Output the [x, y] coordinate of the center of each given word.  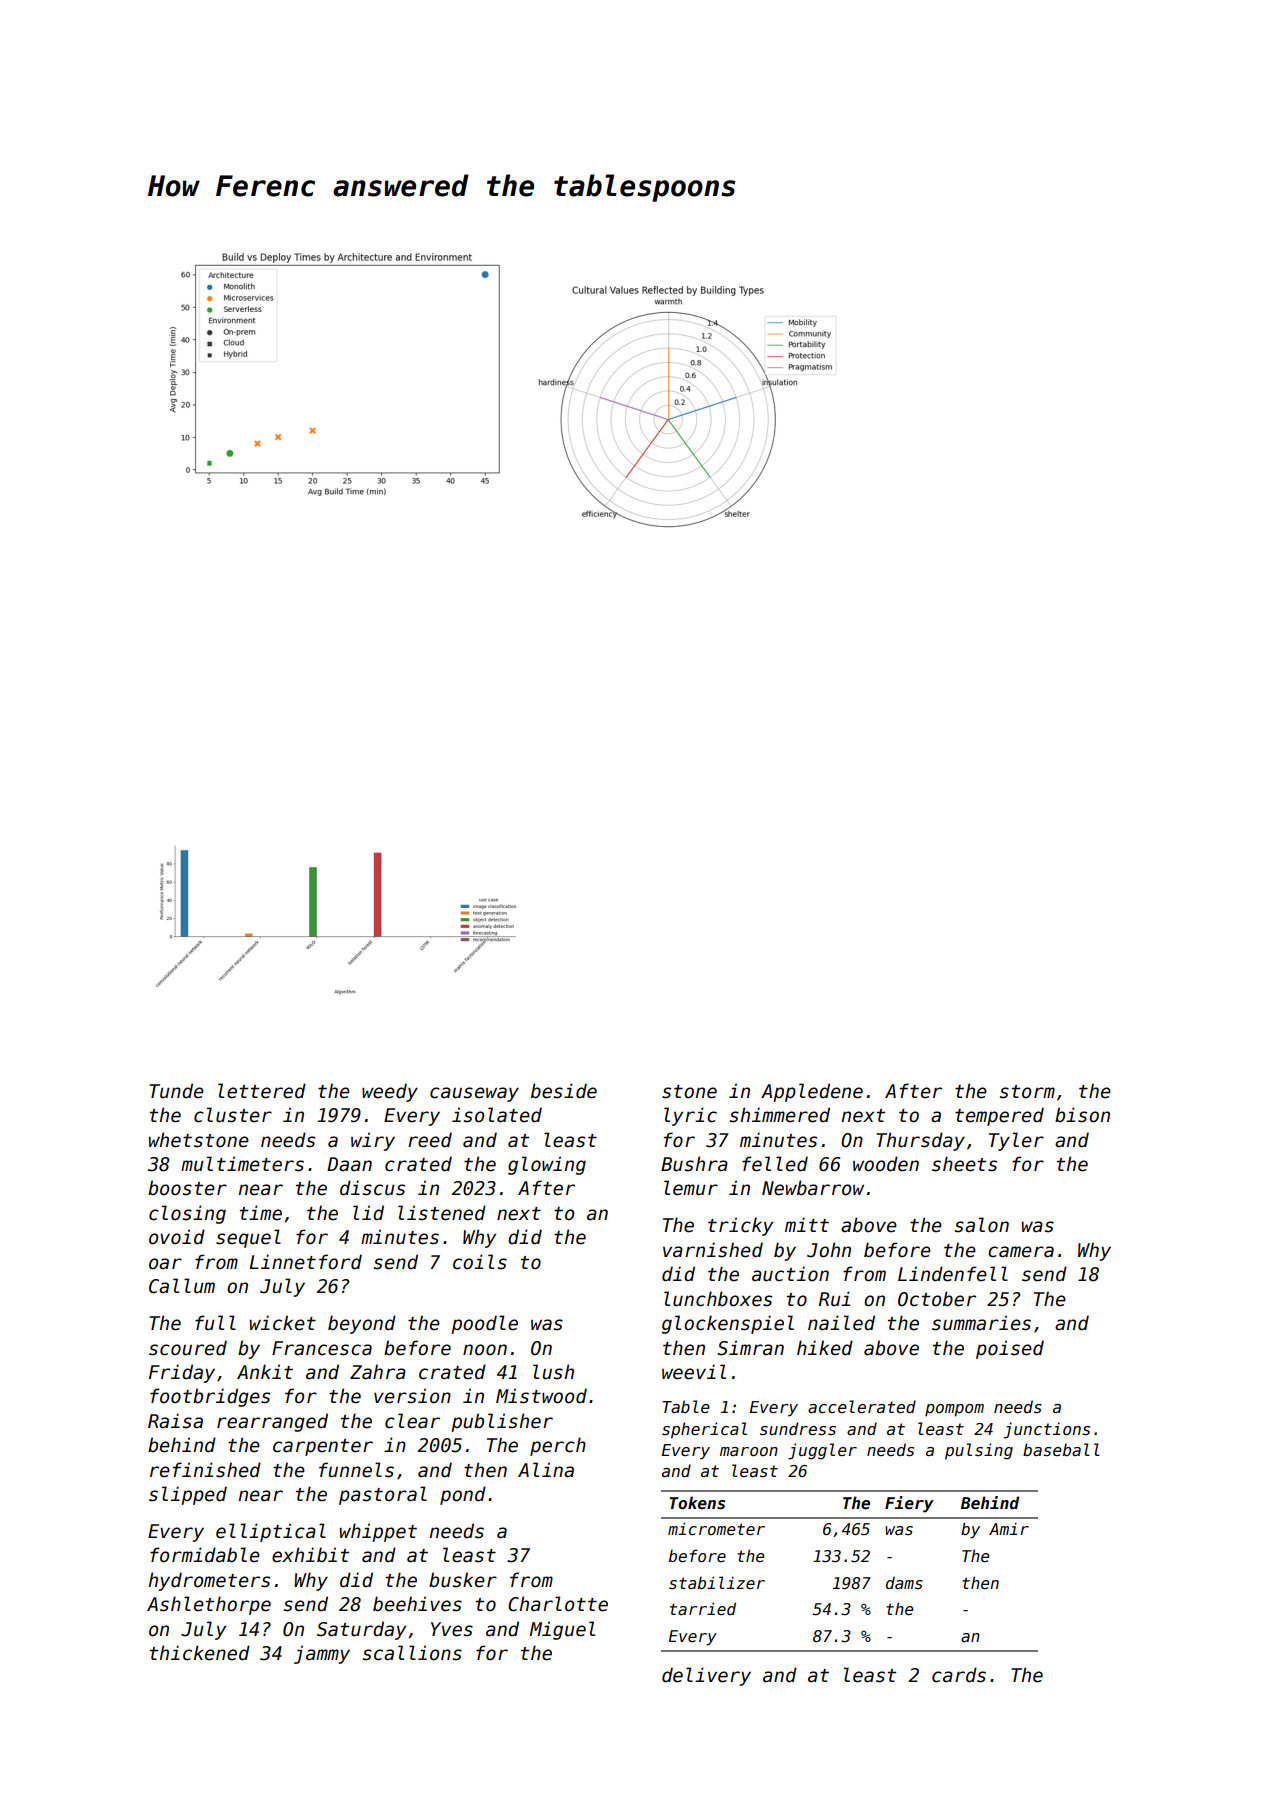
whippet [378, 1532]
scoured [188, 1348]
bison [1082, 1115]
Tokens [697, 1503]
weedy [390, 1092]
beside [564, 1091]
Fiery [909, 1504]
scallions [412, 1653]
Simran [750, 1348]
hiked [825, 1348]
